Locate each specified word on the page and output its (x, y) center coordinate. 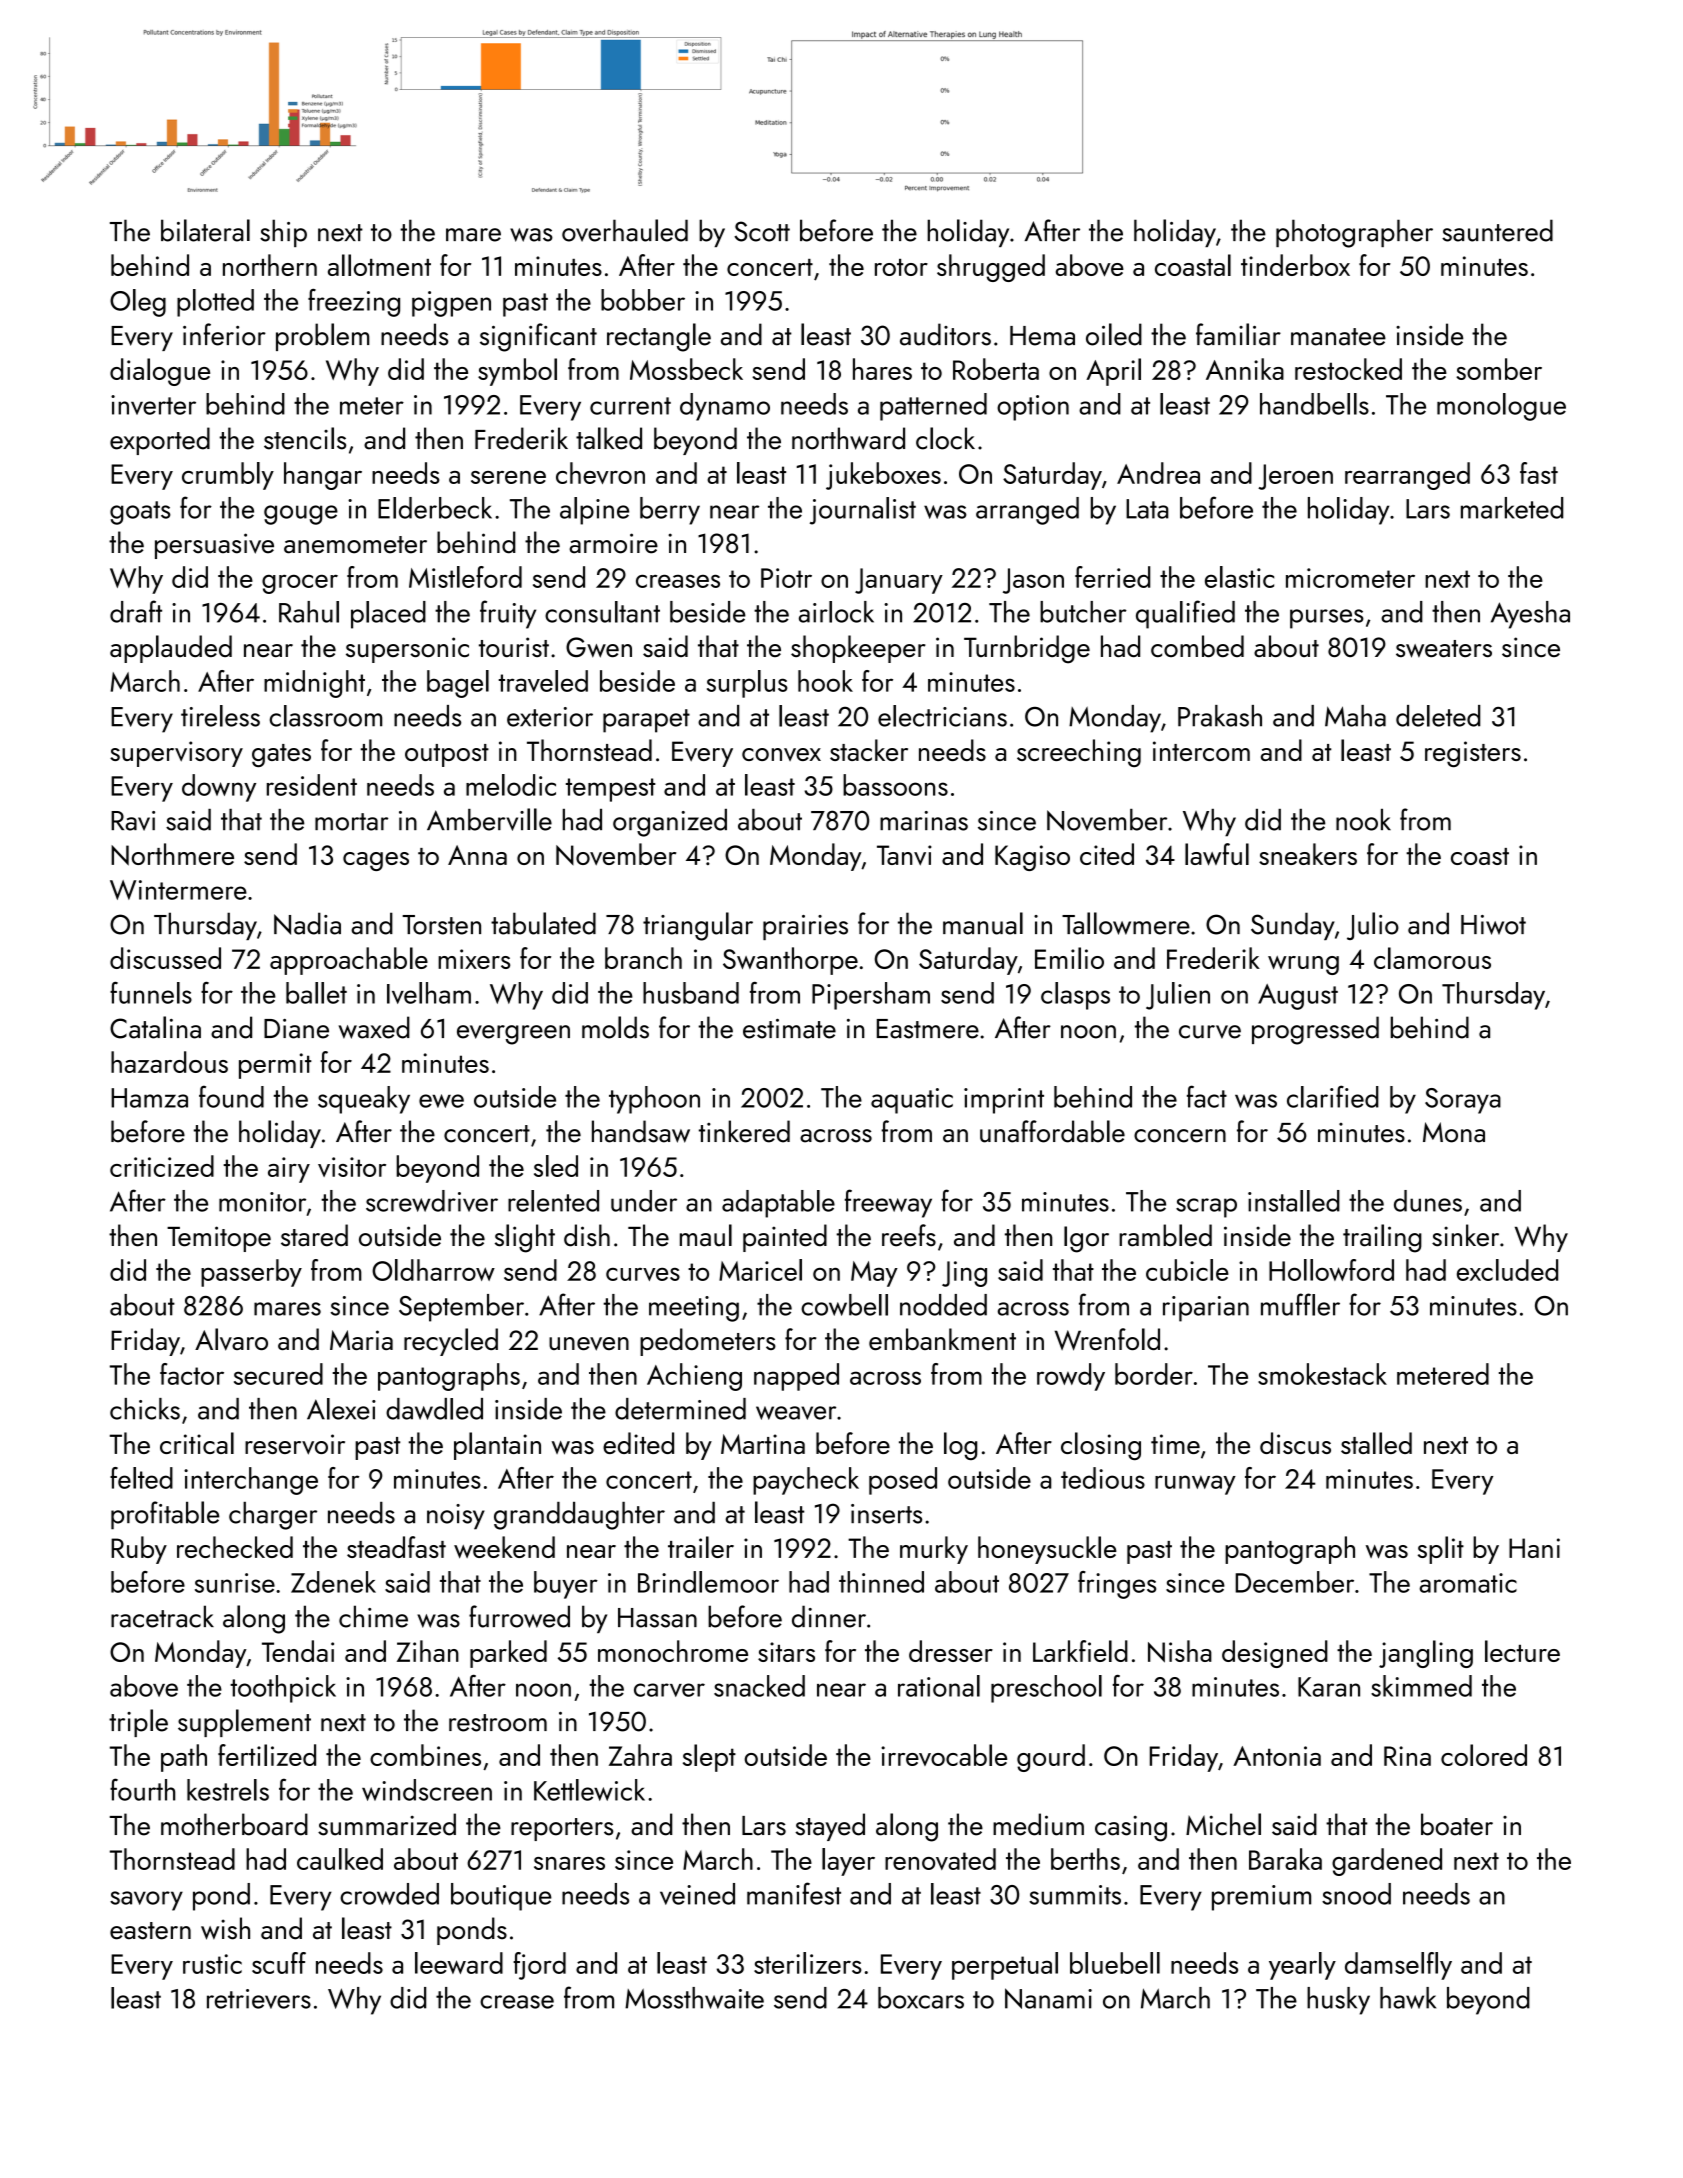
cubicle (1187, 1270)
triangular (698, 926)
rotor (901, 267)
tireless (220, 716)
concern (1180, 1136)
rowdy (1071, 1377)
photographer (1354, 233)
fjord (539, 1966)
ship (283, 233)
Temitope (219, 1239)
